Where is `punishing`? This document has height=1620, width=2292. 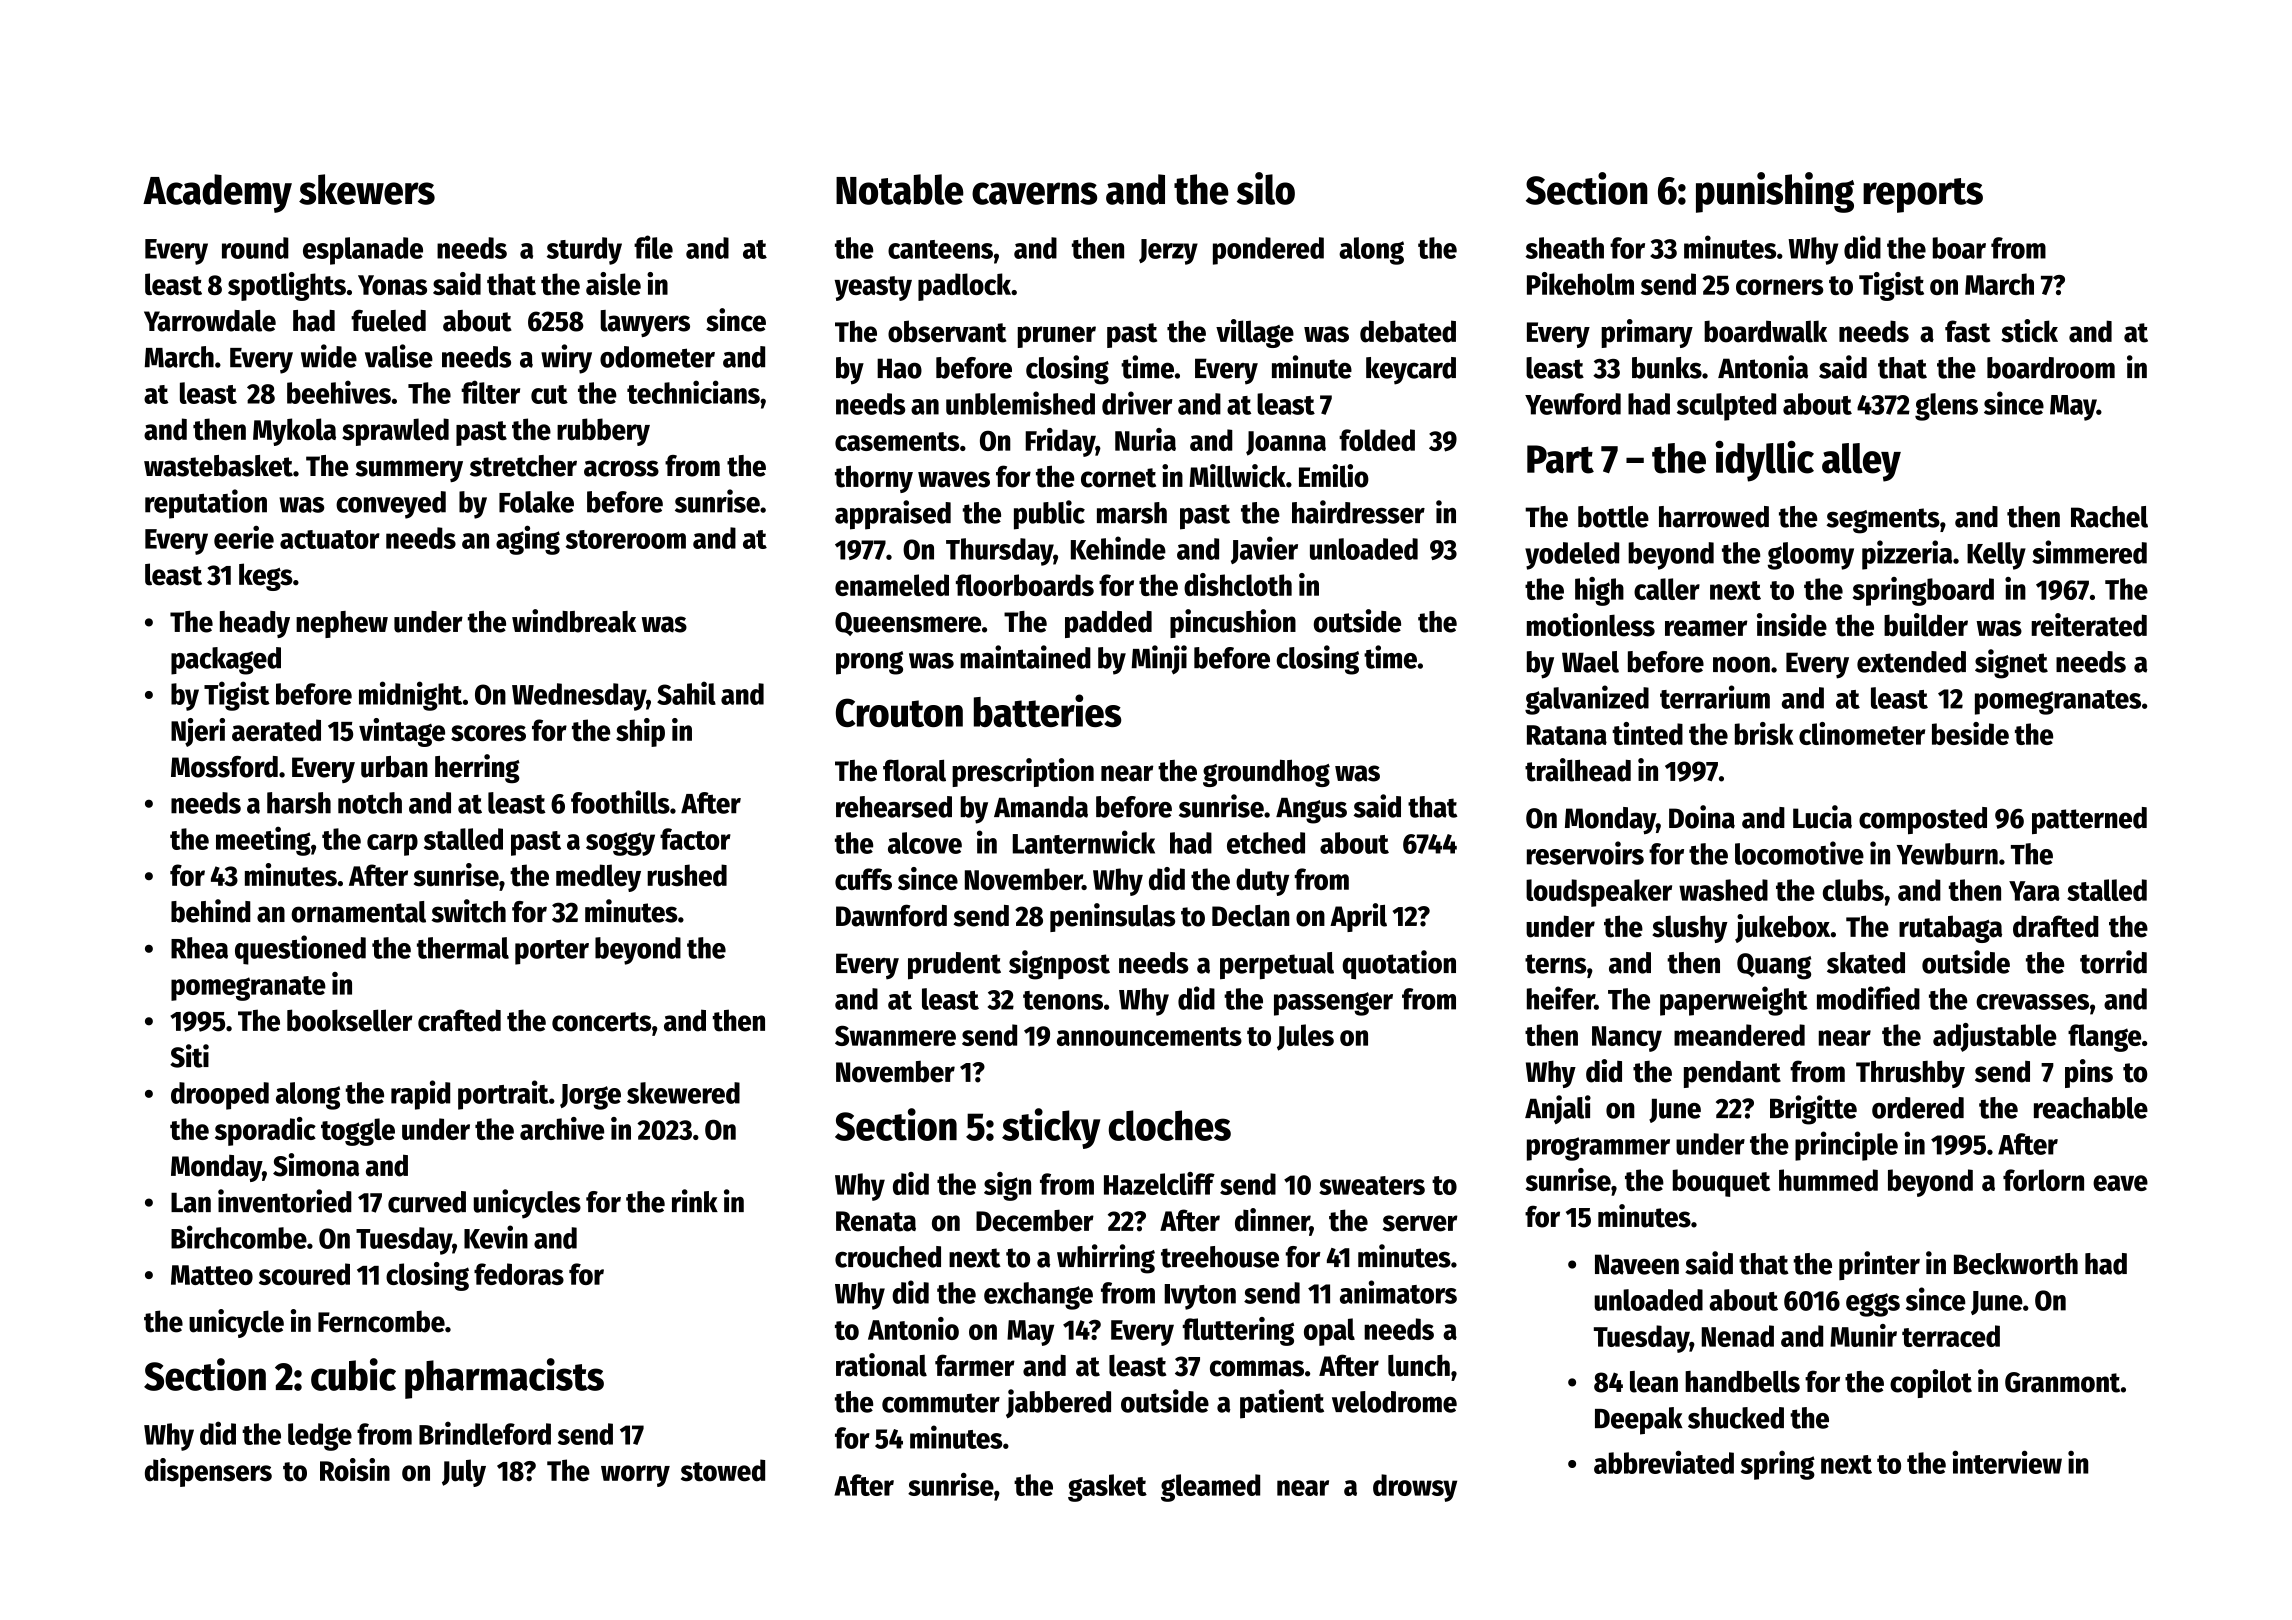 punishing is located at coordinates (1775, 192).
